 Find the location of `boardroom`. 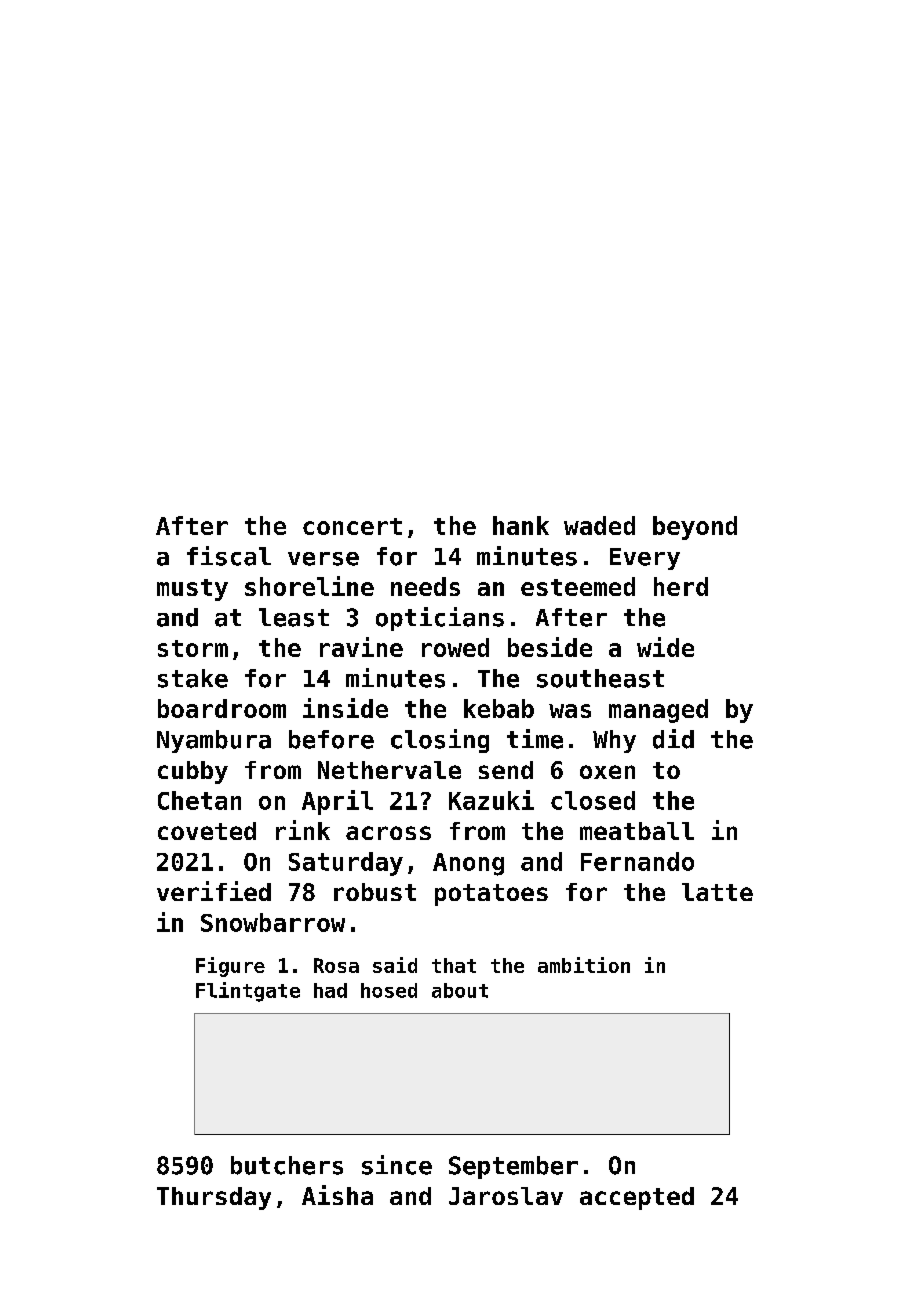

boardroom is located at coordinates (222, 708).
